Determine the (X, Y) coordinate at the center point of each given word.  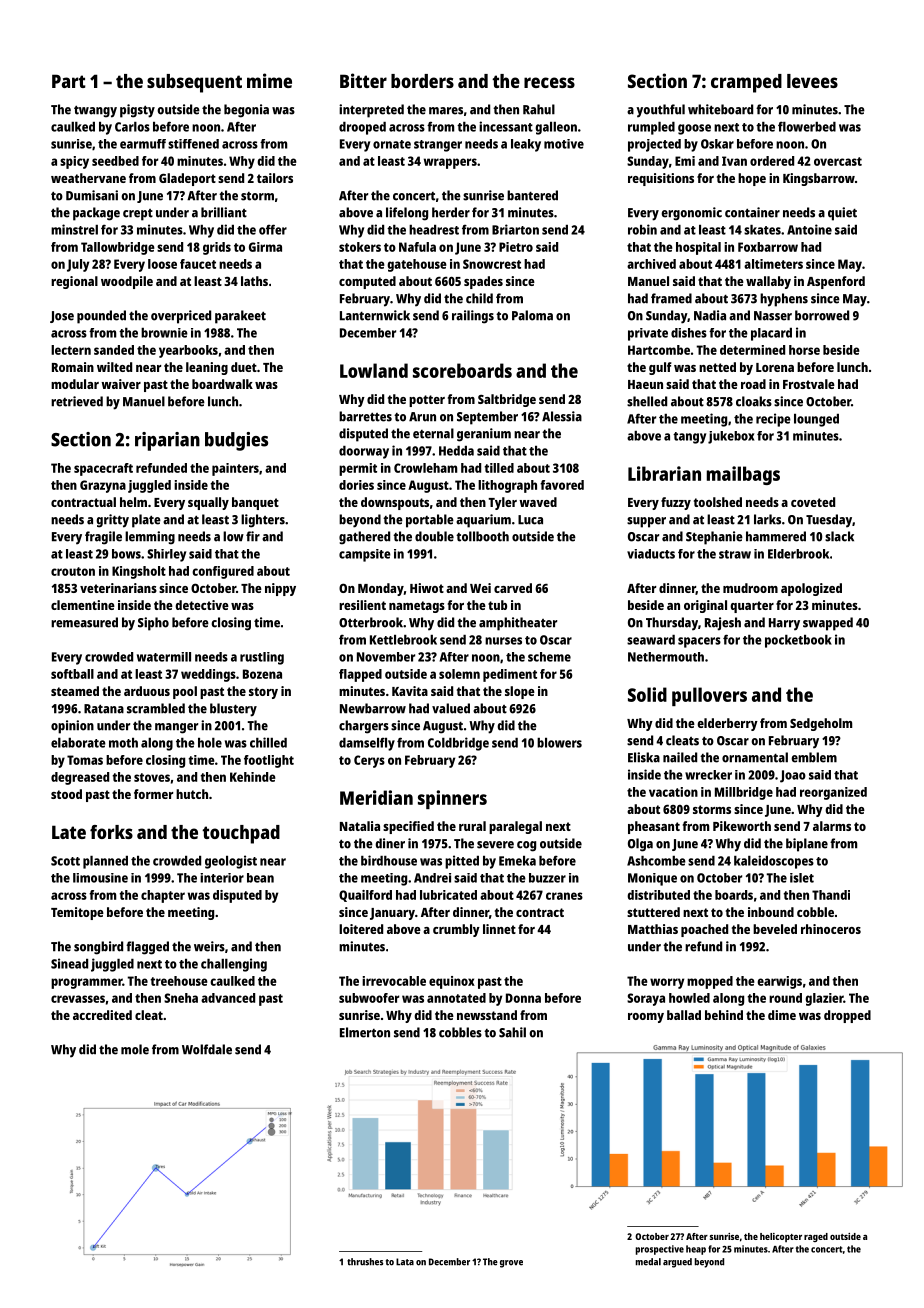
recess (549, 82)
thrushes (365, 1262)
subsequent (194, 83)
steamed (75, 691)
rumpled (651, 128)
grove (511, 1264)
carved (513, 588)
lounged (816, 420)
